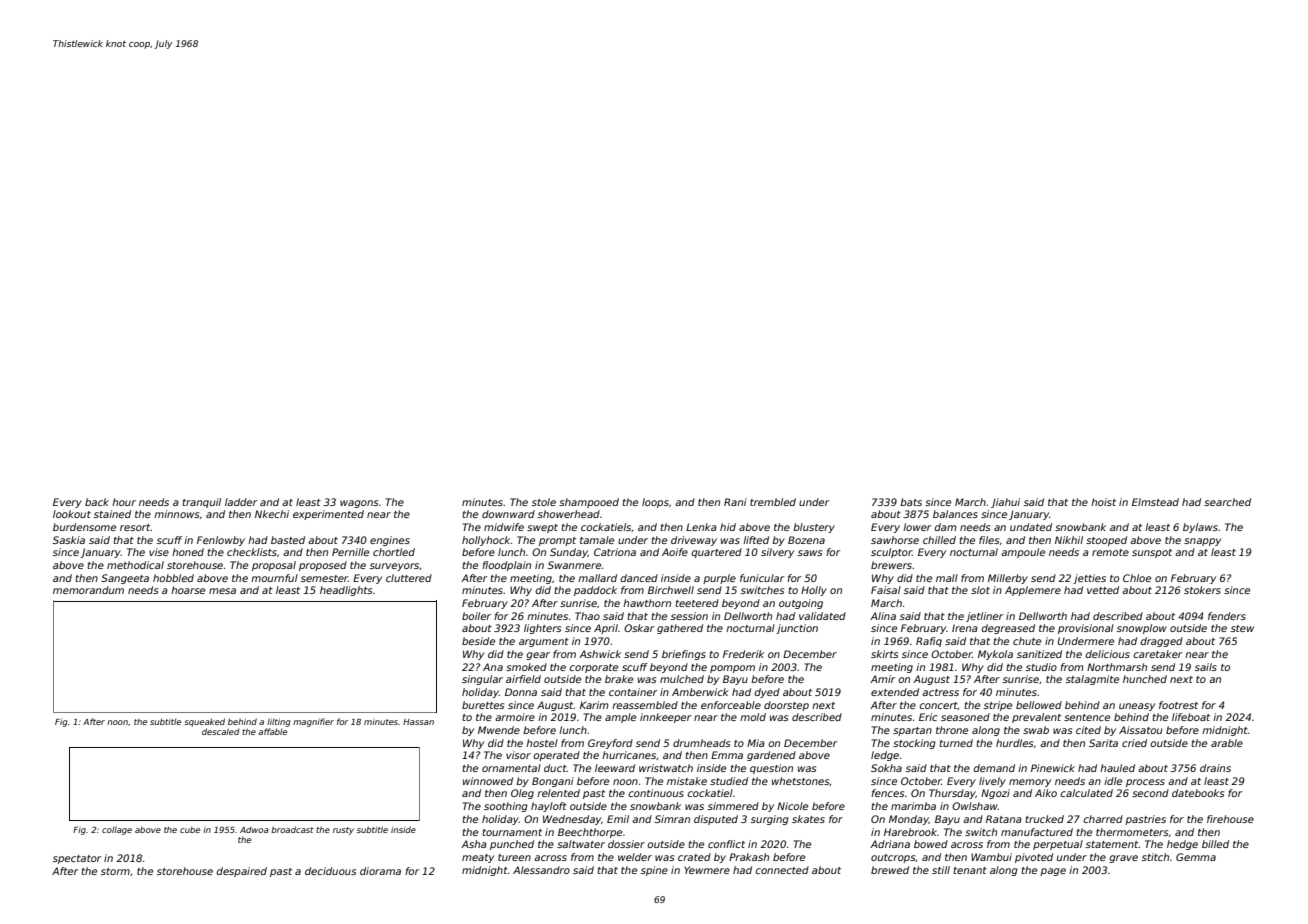 This screenshot has height=924, width=1308. Describe the element at coordinates (190, 830) in the screenshot. I see `cube` at that location.
